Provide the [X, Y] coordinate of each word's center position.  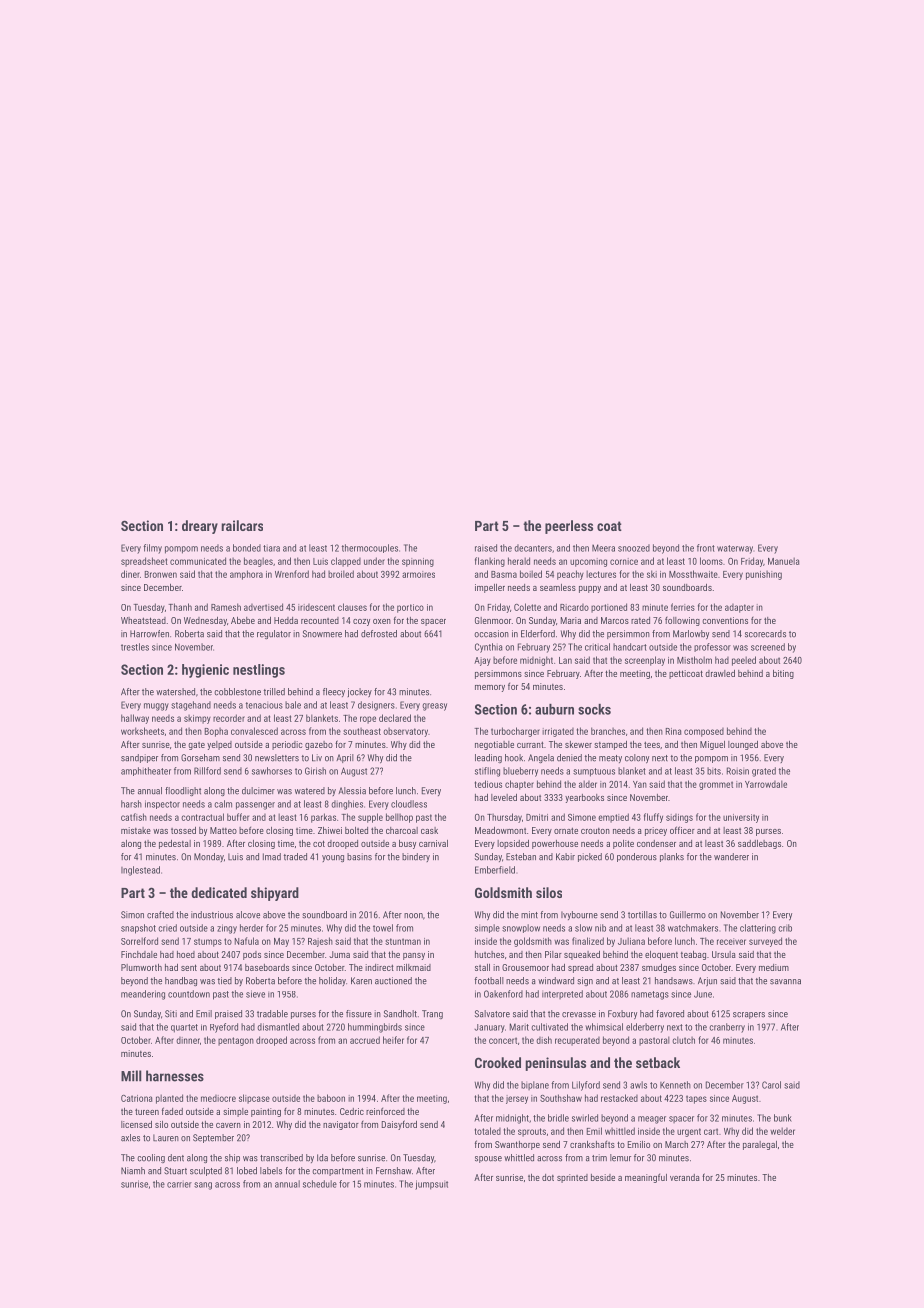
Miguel [712, 745]
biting [783, 674]
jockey [359, 692]
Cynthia [488, 648]
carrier [179, 1185]
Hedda [286, 620]
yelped [219, 745]
